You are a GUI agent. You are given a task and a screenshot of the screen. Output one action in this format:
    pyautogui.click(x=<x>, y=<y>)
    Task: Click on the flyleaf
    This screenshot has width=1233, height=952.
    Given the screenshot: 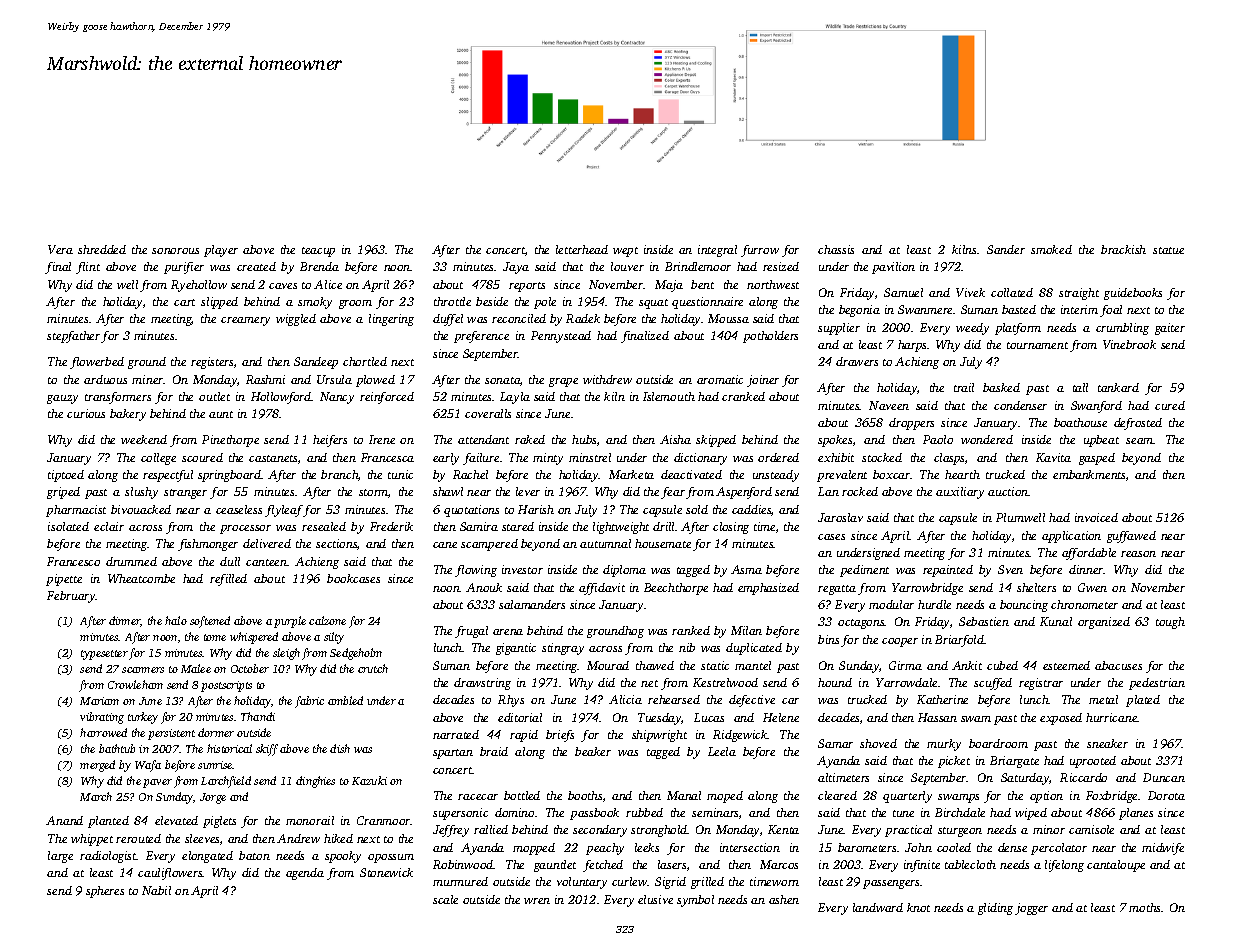 What is the action you would take?
    pyautogui.click(x=284, y=511)
